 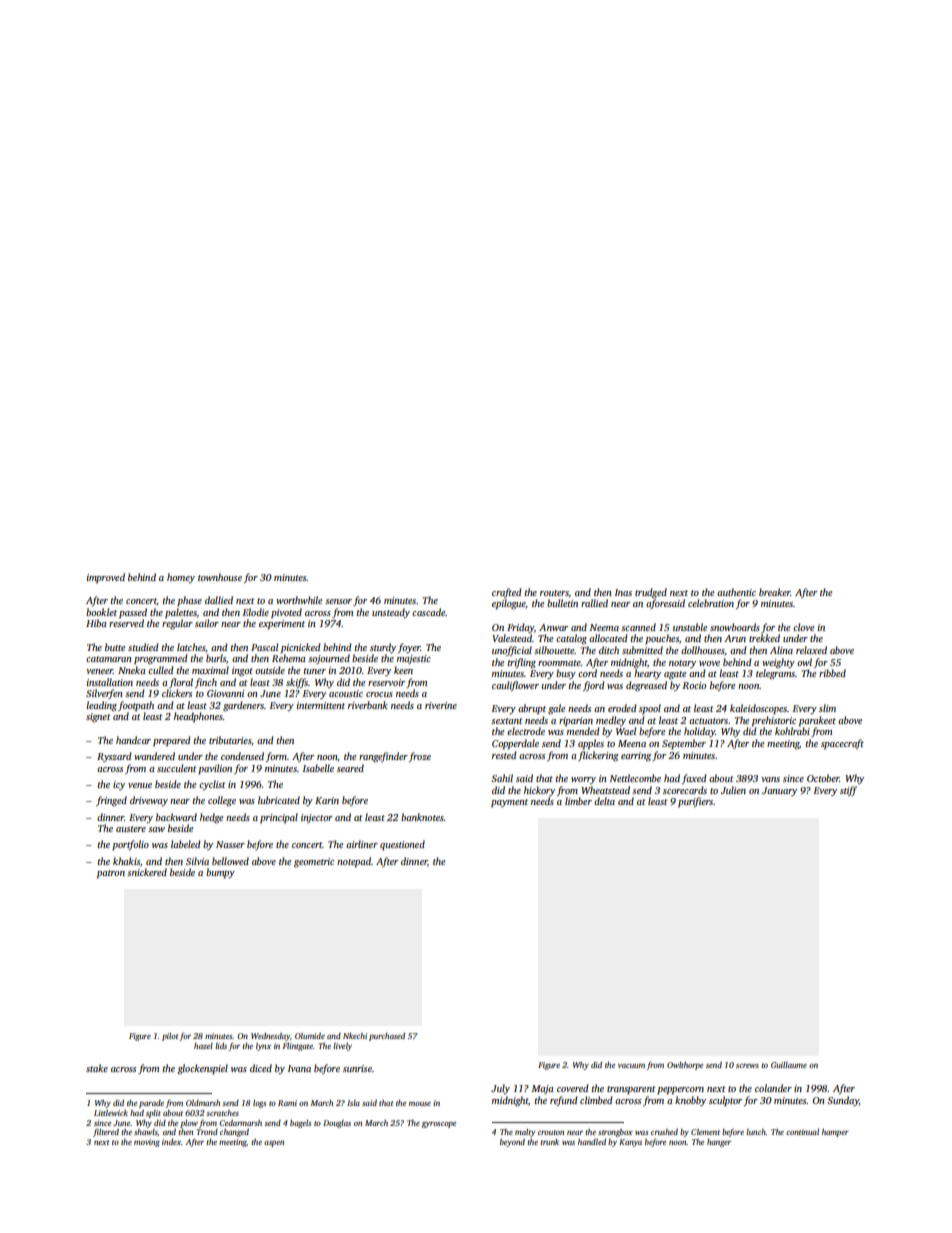 What do you see at coordinates (287, 1103) in the screenshot?
I see `Rami` at bounding box center [287, 1103].
